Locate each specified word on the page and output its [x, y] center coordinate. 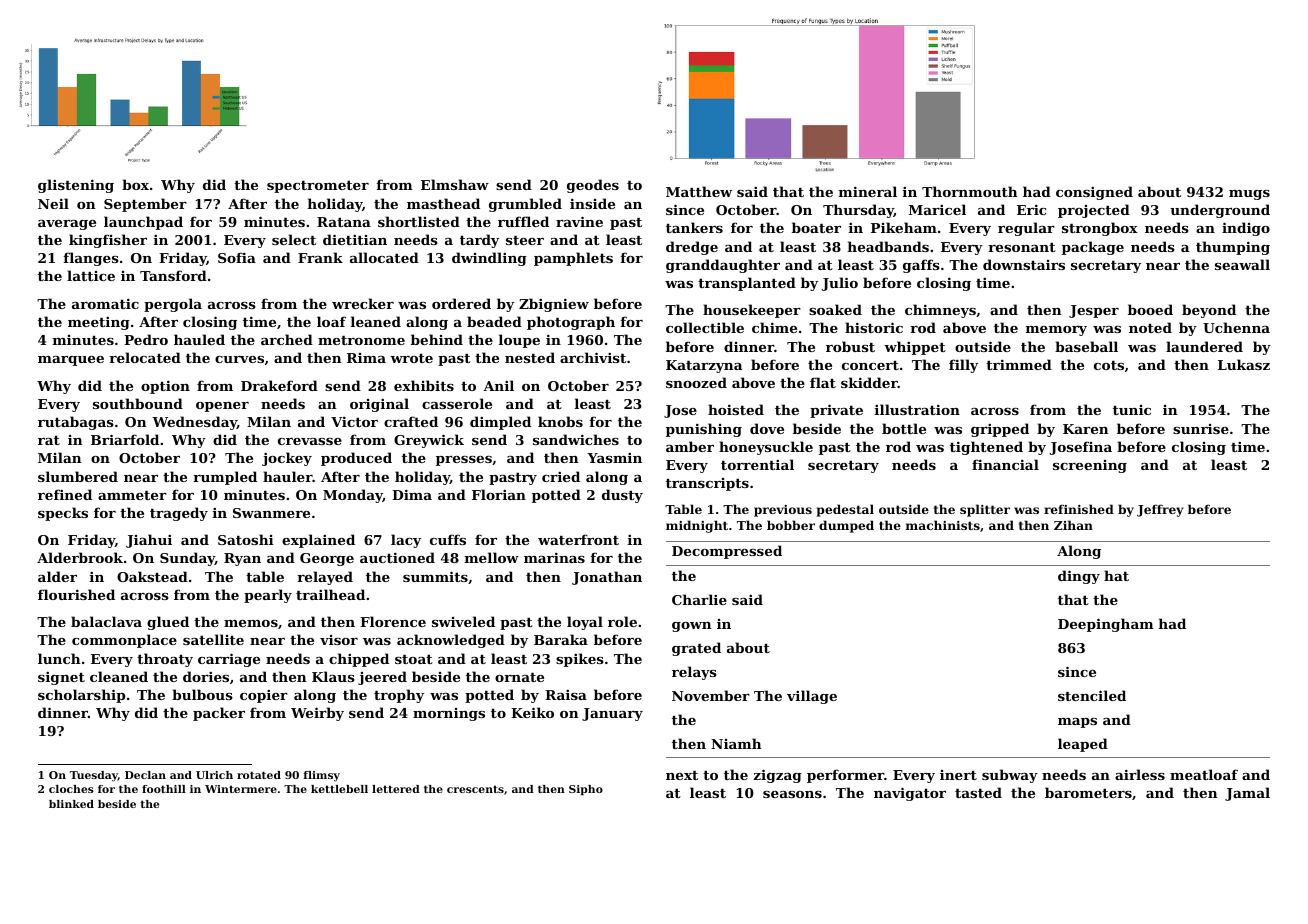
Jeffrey [1160, 510]
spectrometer [318, 187]
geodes [593, 186]
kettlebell [339, 789]
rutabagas [76, 423]
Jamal [1247, 794]
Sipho [586, 790]
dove [767, 428]
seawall [1242, 264]
